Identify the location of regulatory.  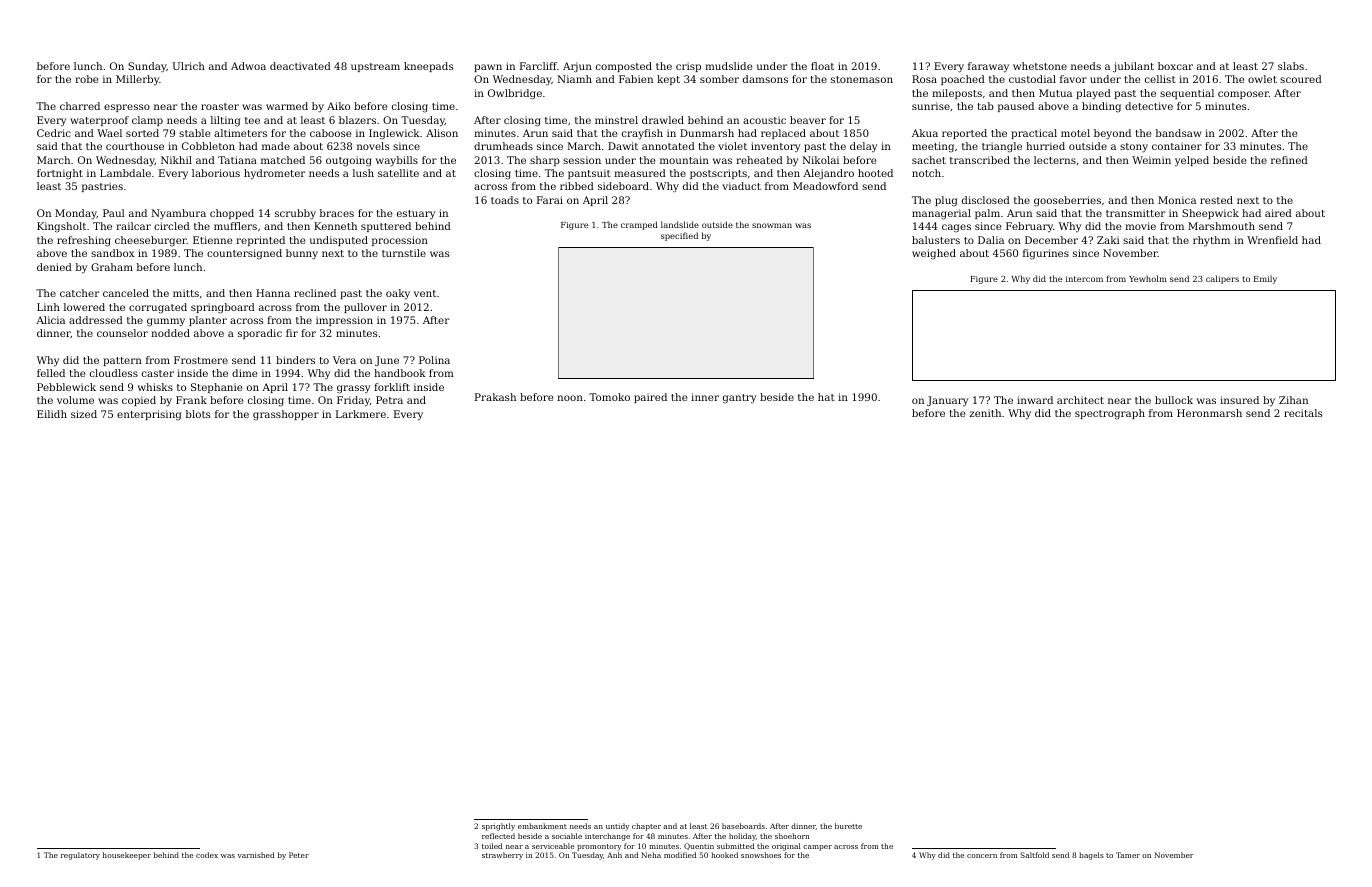
(80, 856).
